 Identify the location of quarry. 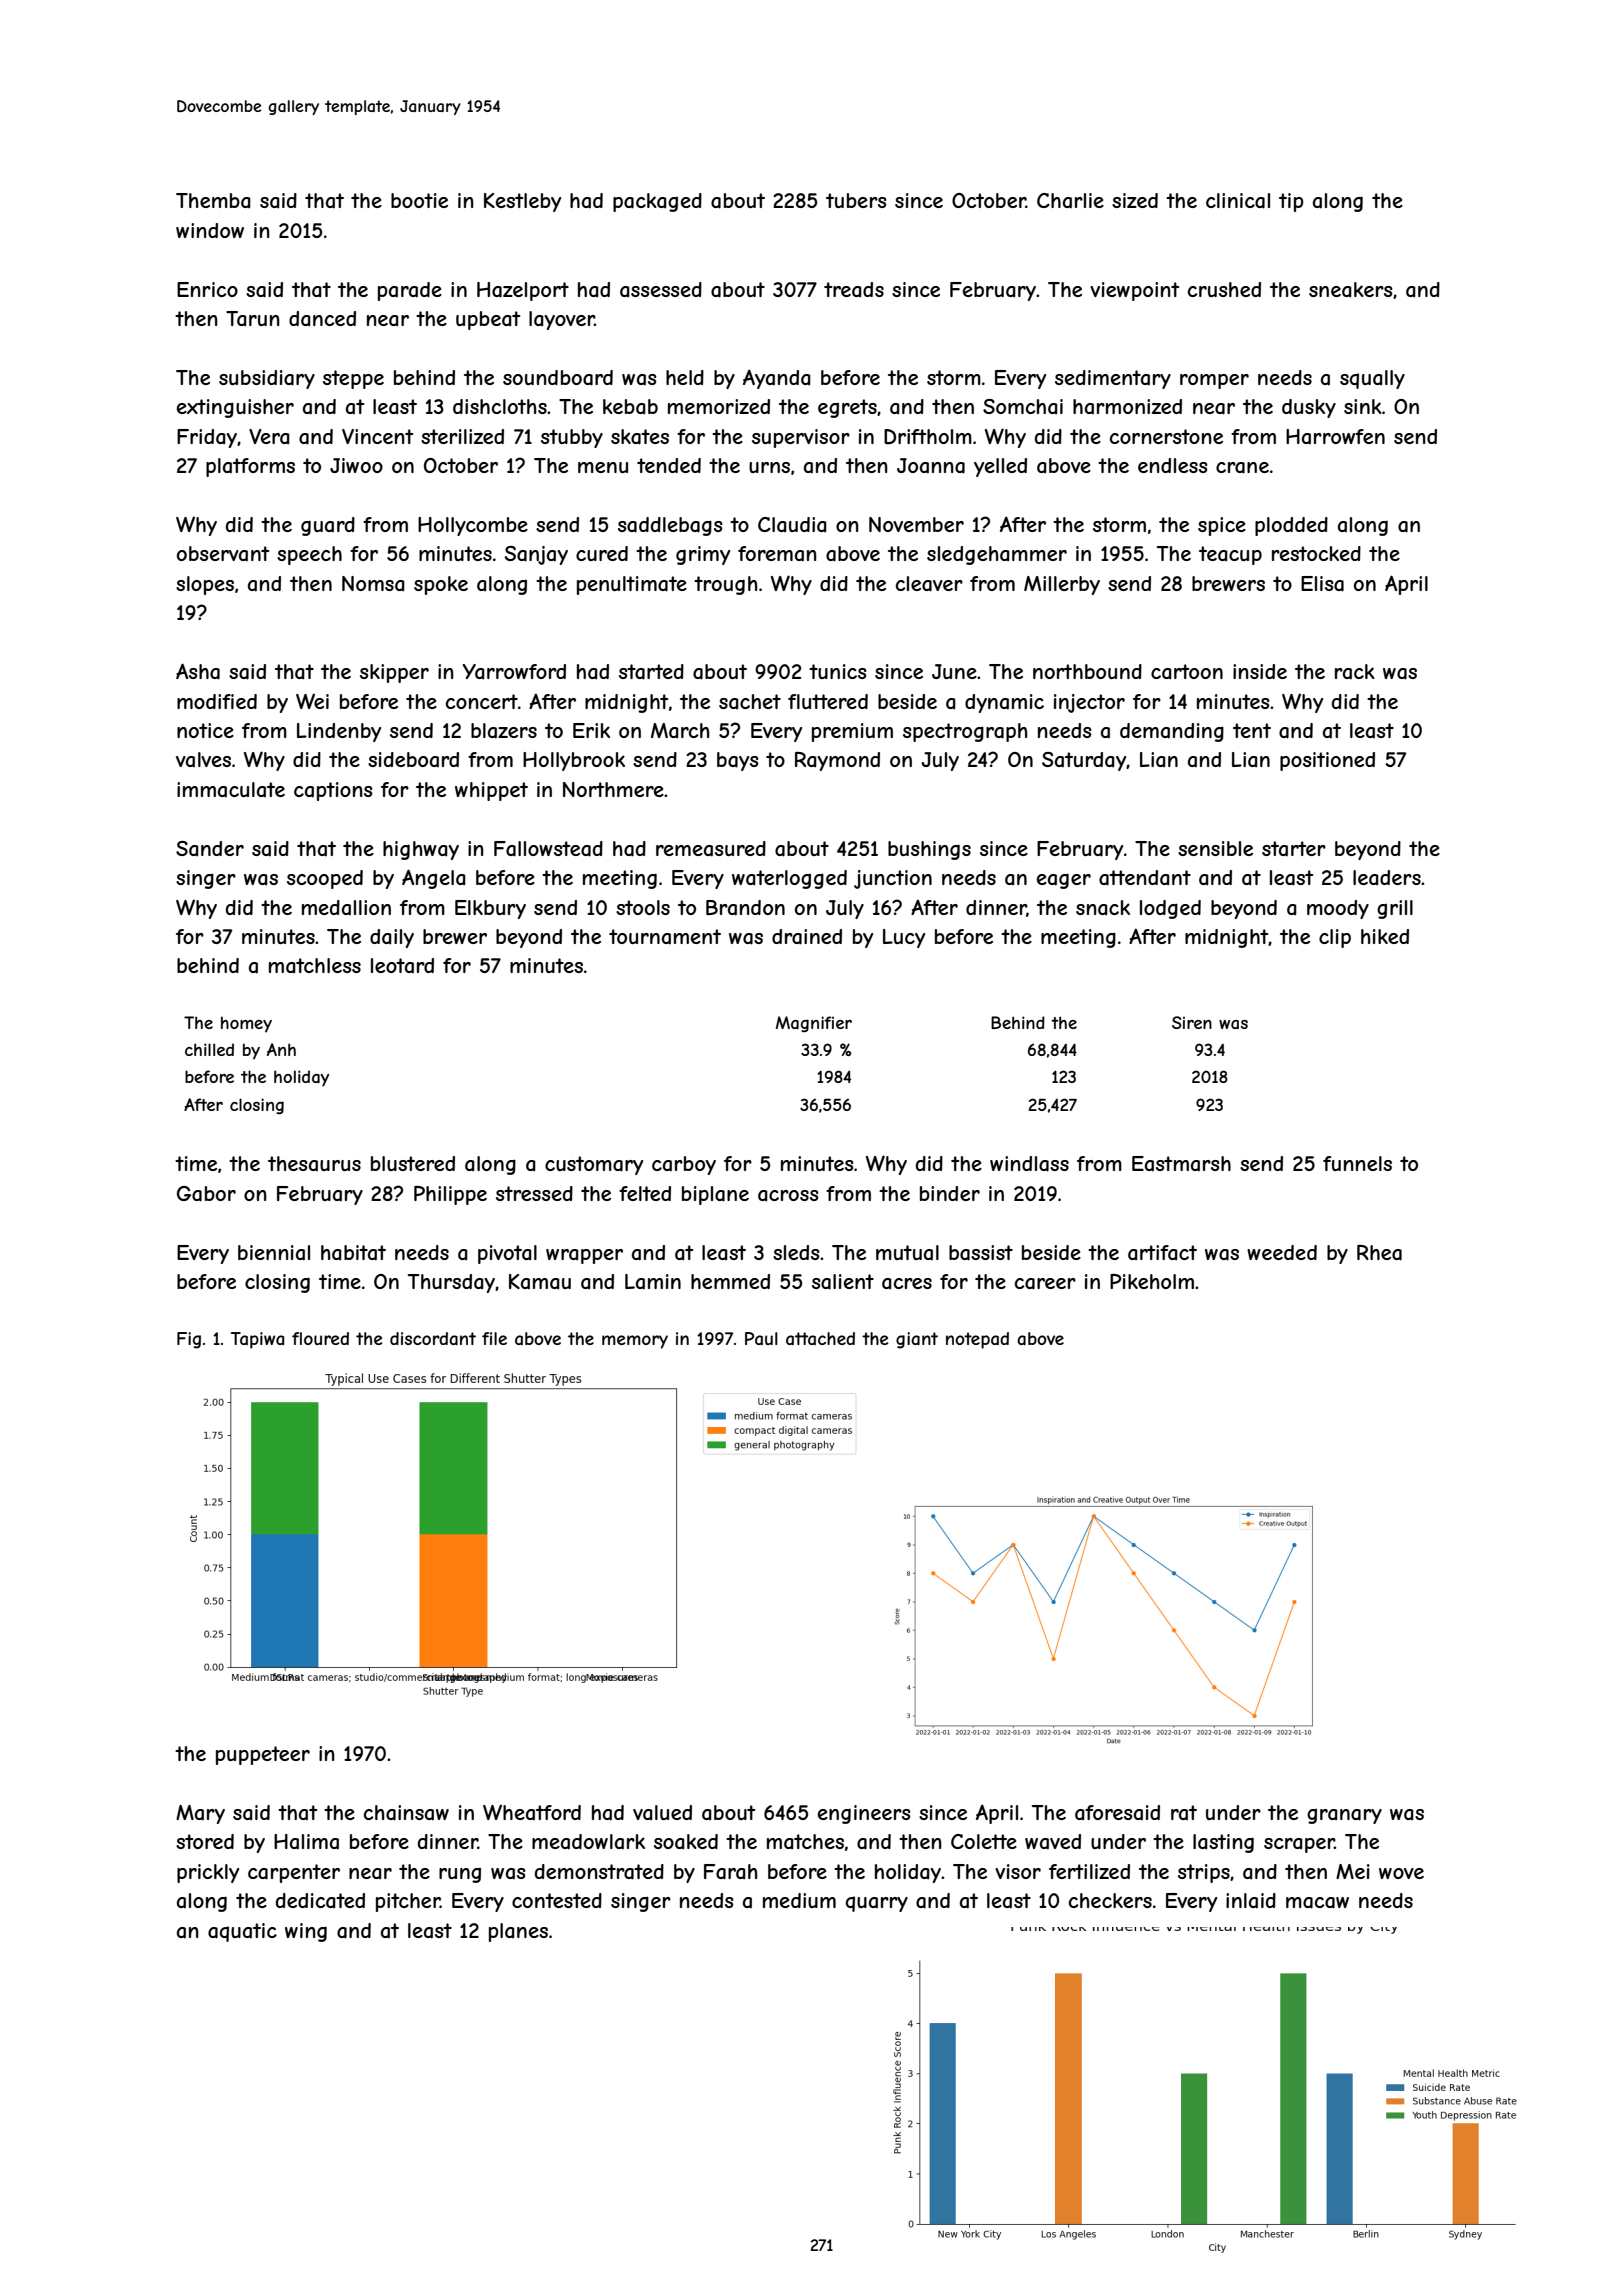
(877, 1904).
